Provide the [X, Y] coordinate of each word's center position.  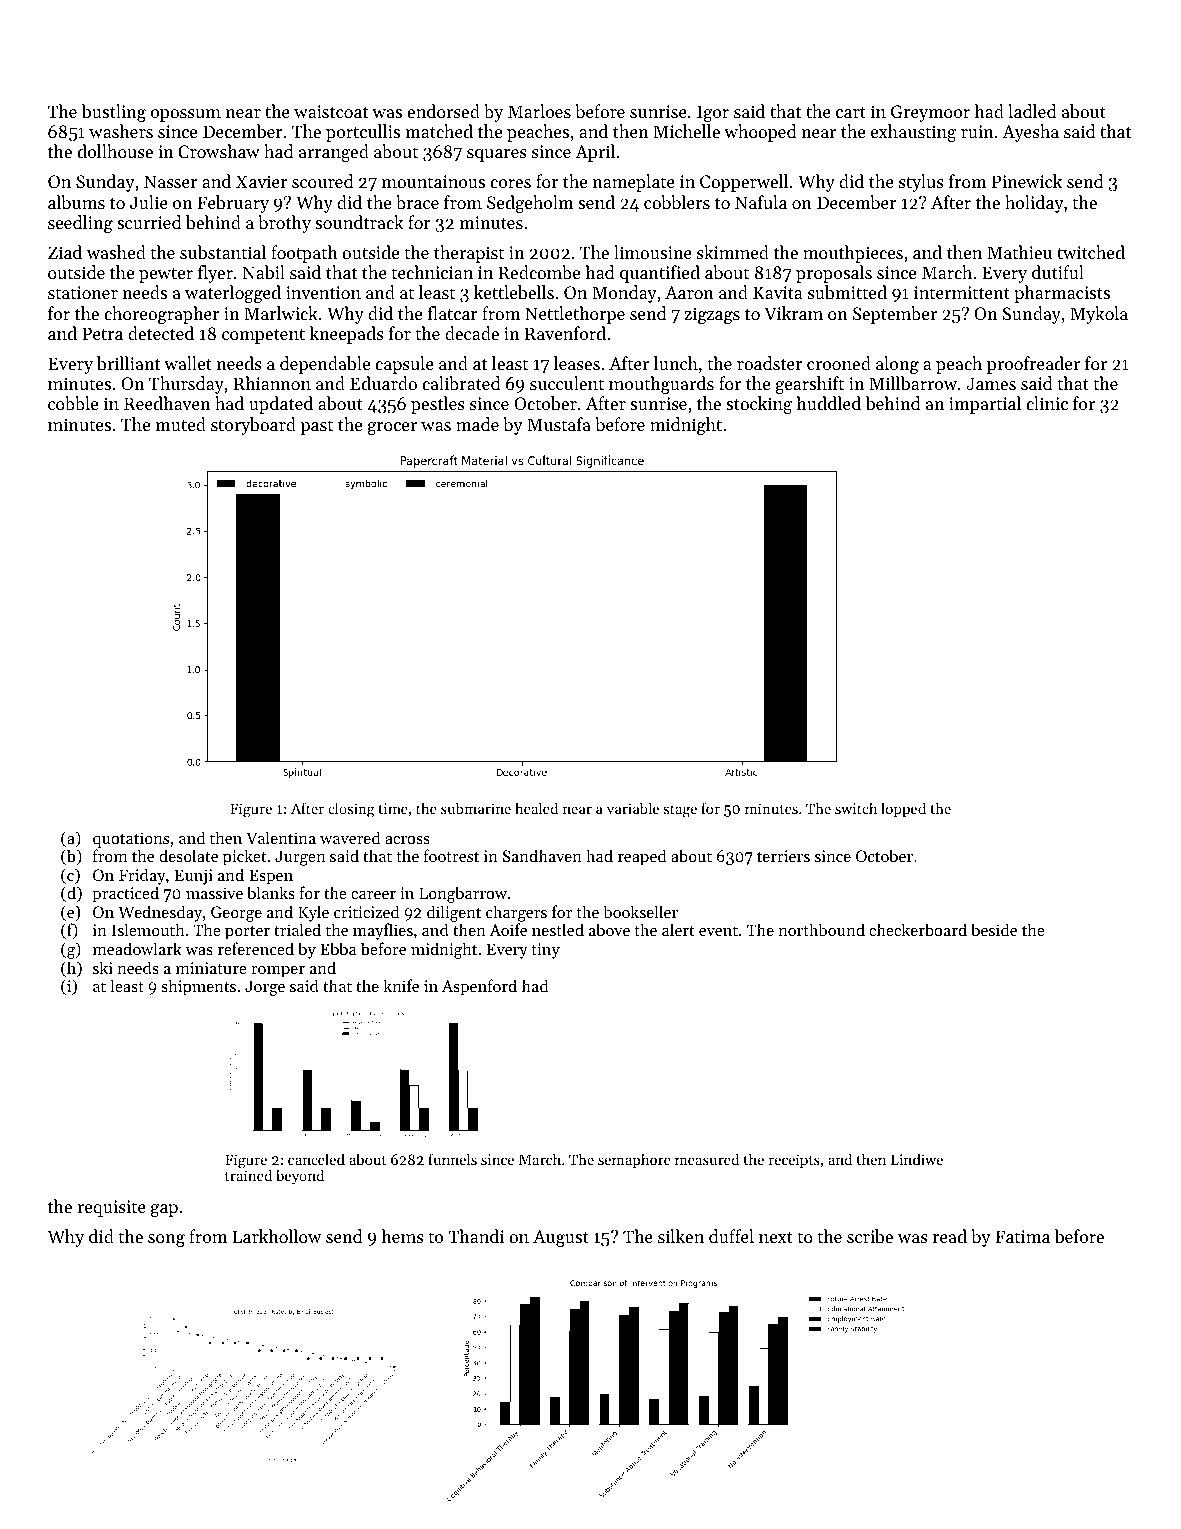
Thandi [476, 1236]
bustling [114, 113]
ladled [1032, 111]
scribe [870, 1236]
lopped [903, 809]
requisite [111, 1208]
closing [351, 810]
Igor [713, 113]
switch [856, 808]
